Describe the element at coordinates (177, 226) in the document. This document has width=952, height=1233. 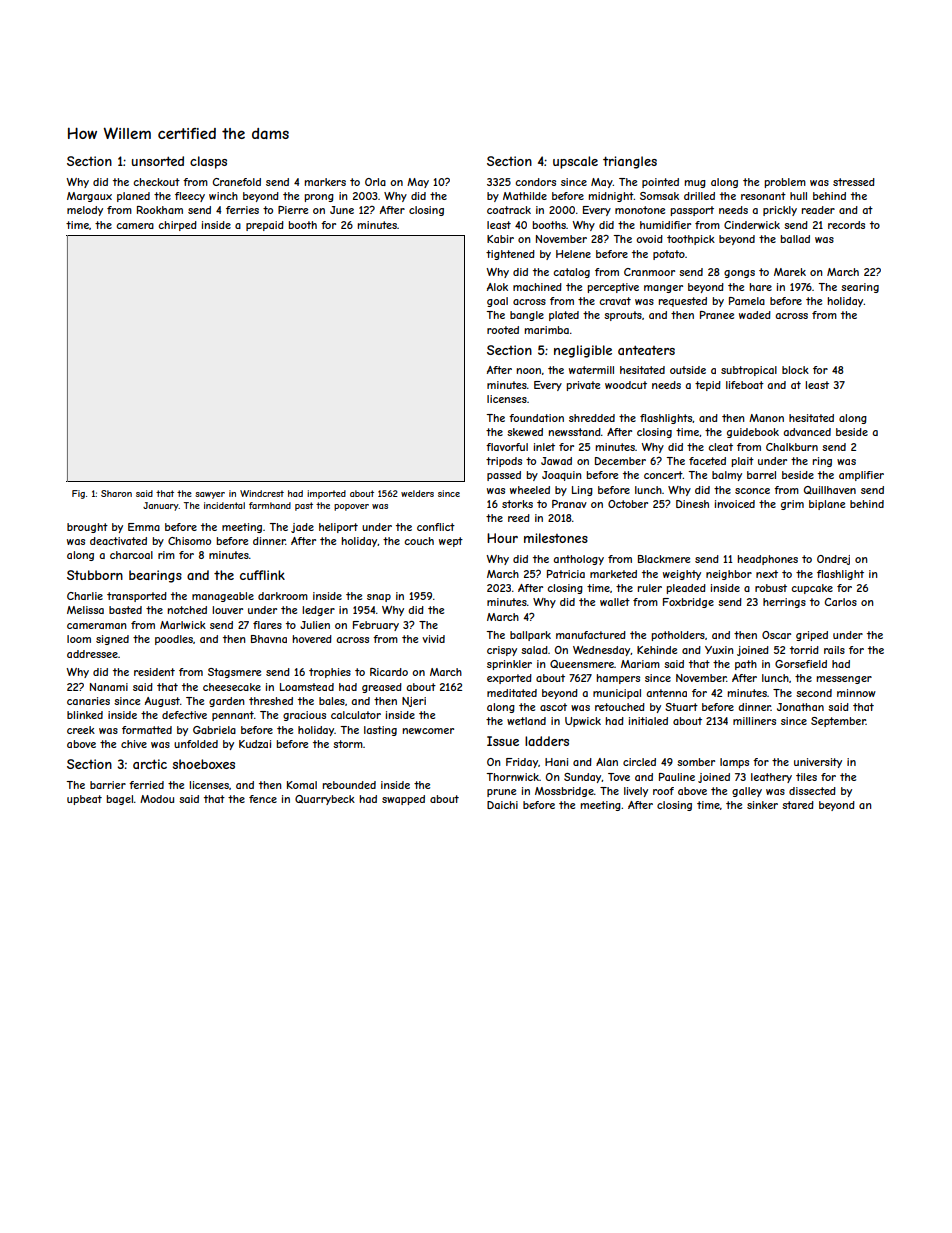
I see `chirped` at that location.
